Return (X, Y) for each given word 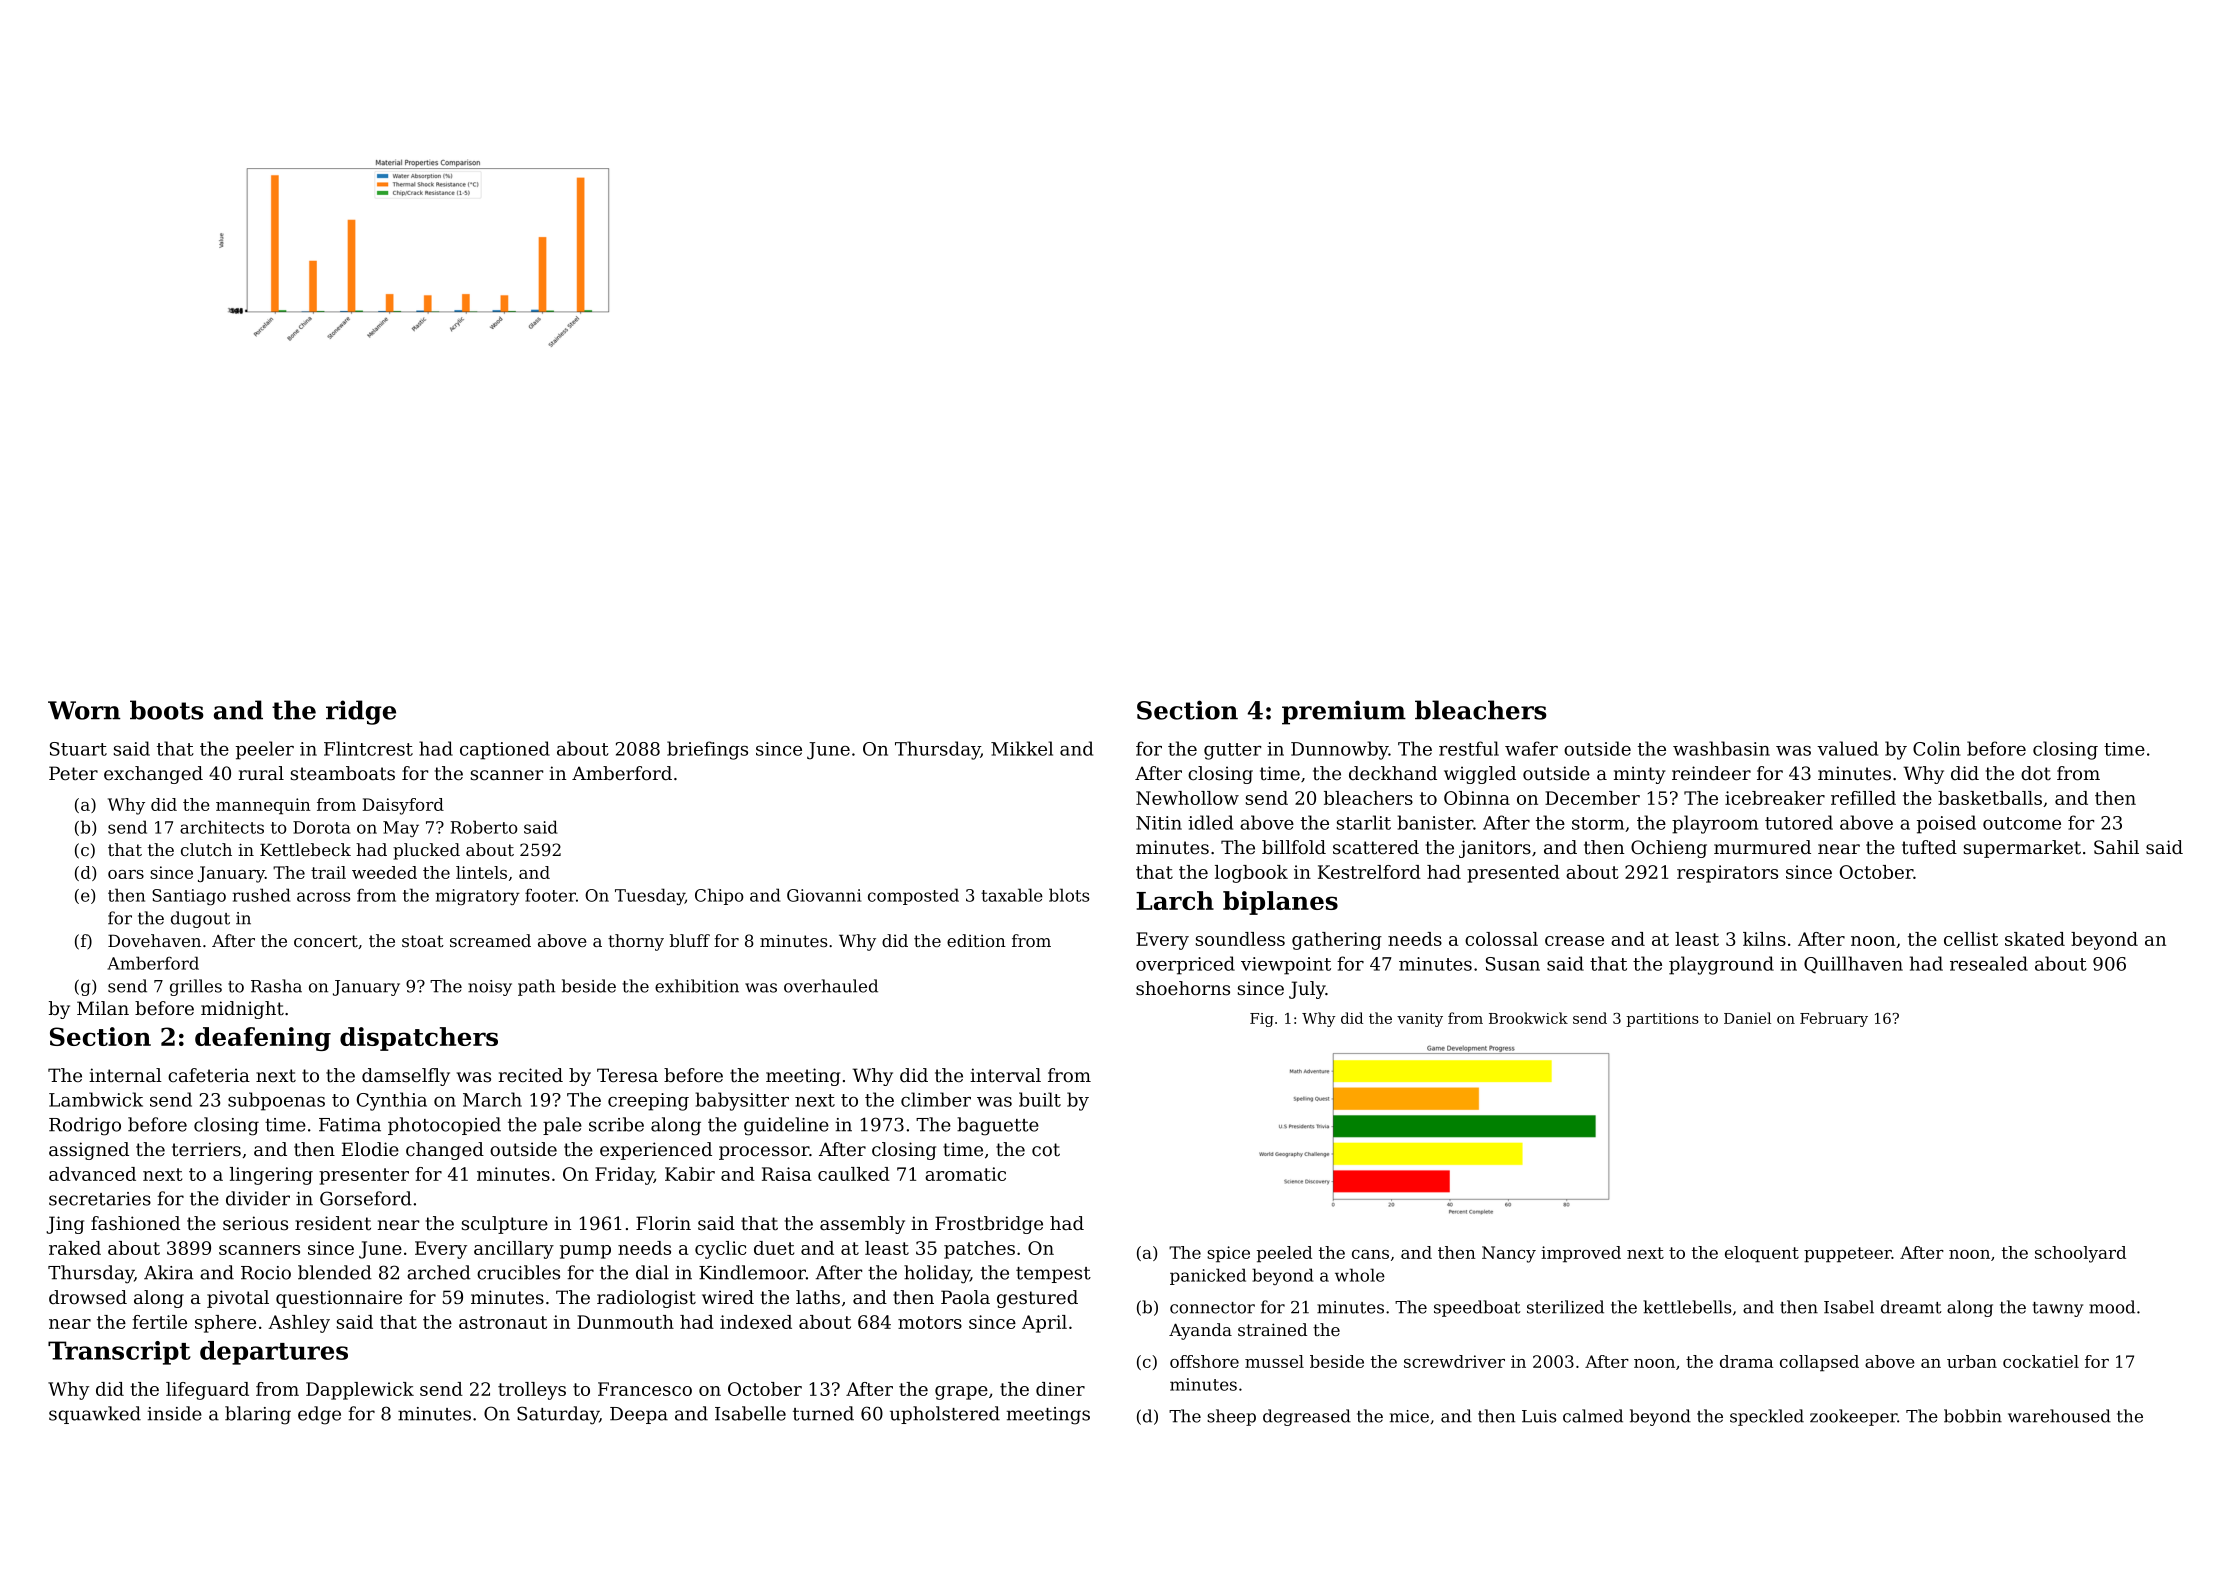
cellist (1971, 939)
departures (274, 1353)
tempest (1053, 1275)
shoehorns (1183, 988)
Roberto (484, 827)
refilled (1863, 798)
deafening (263, 1039)
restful (1469, 748)
